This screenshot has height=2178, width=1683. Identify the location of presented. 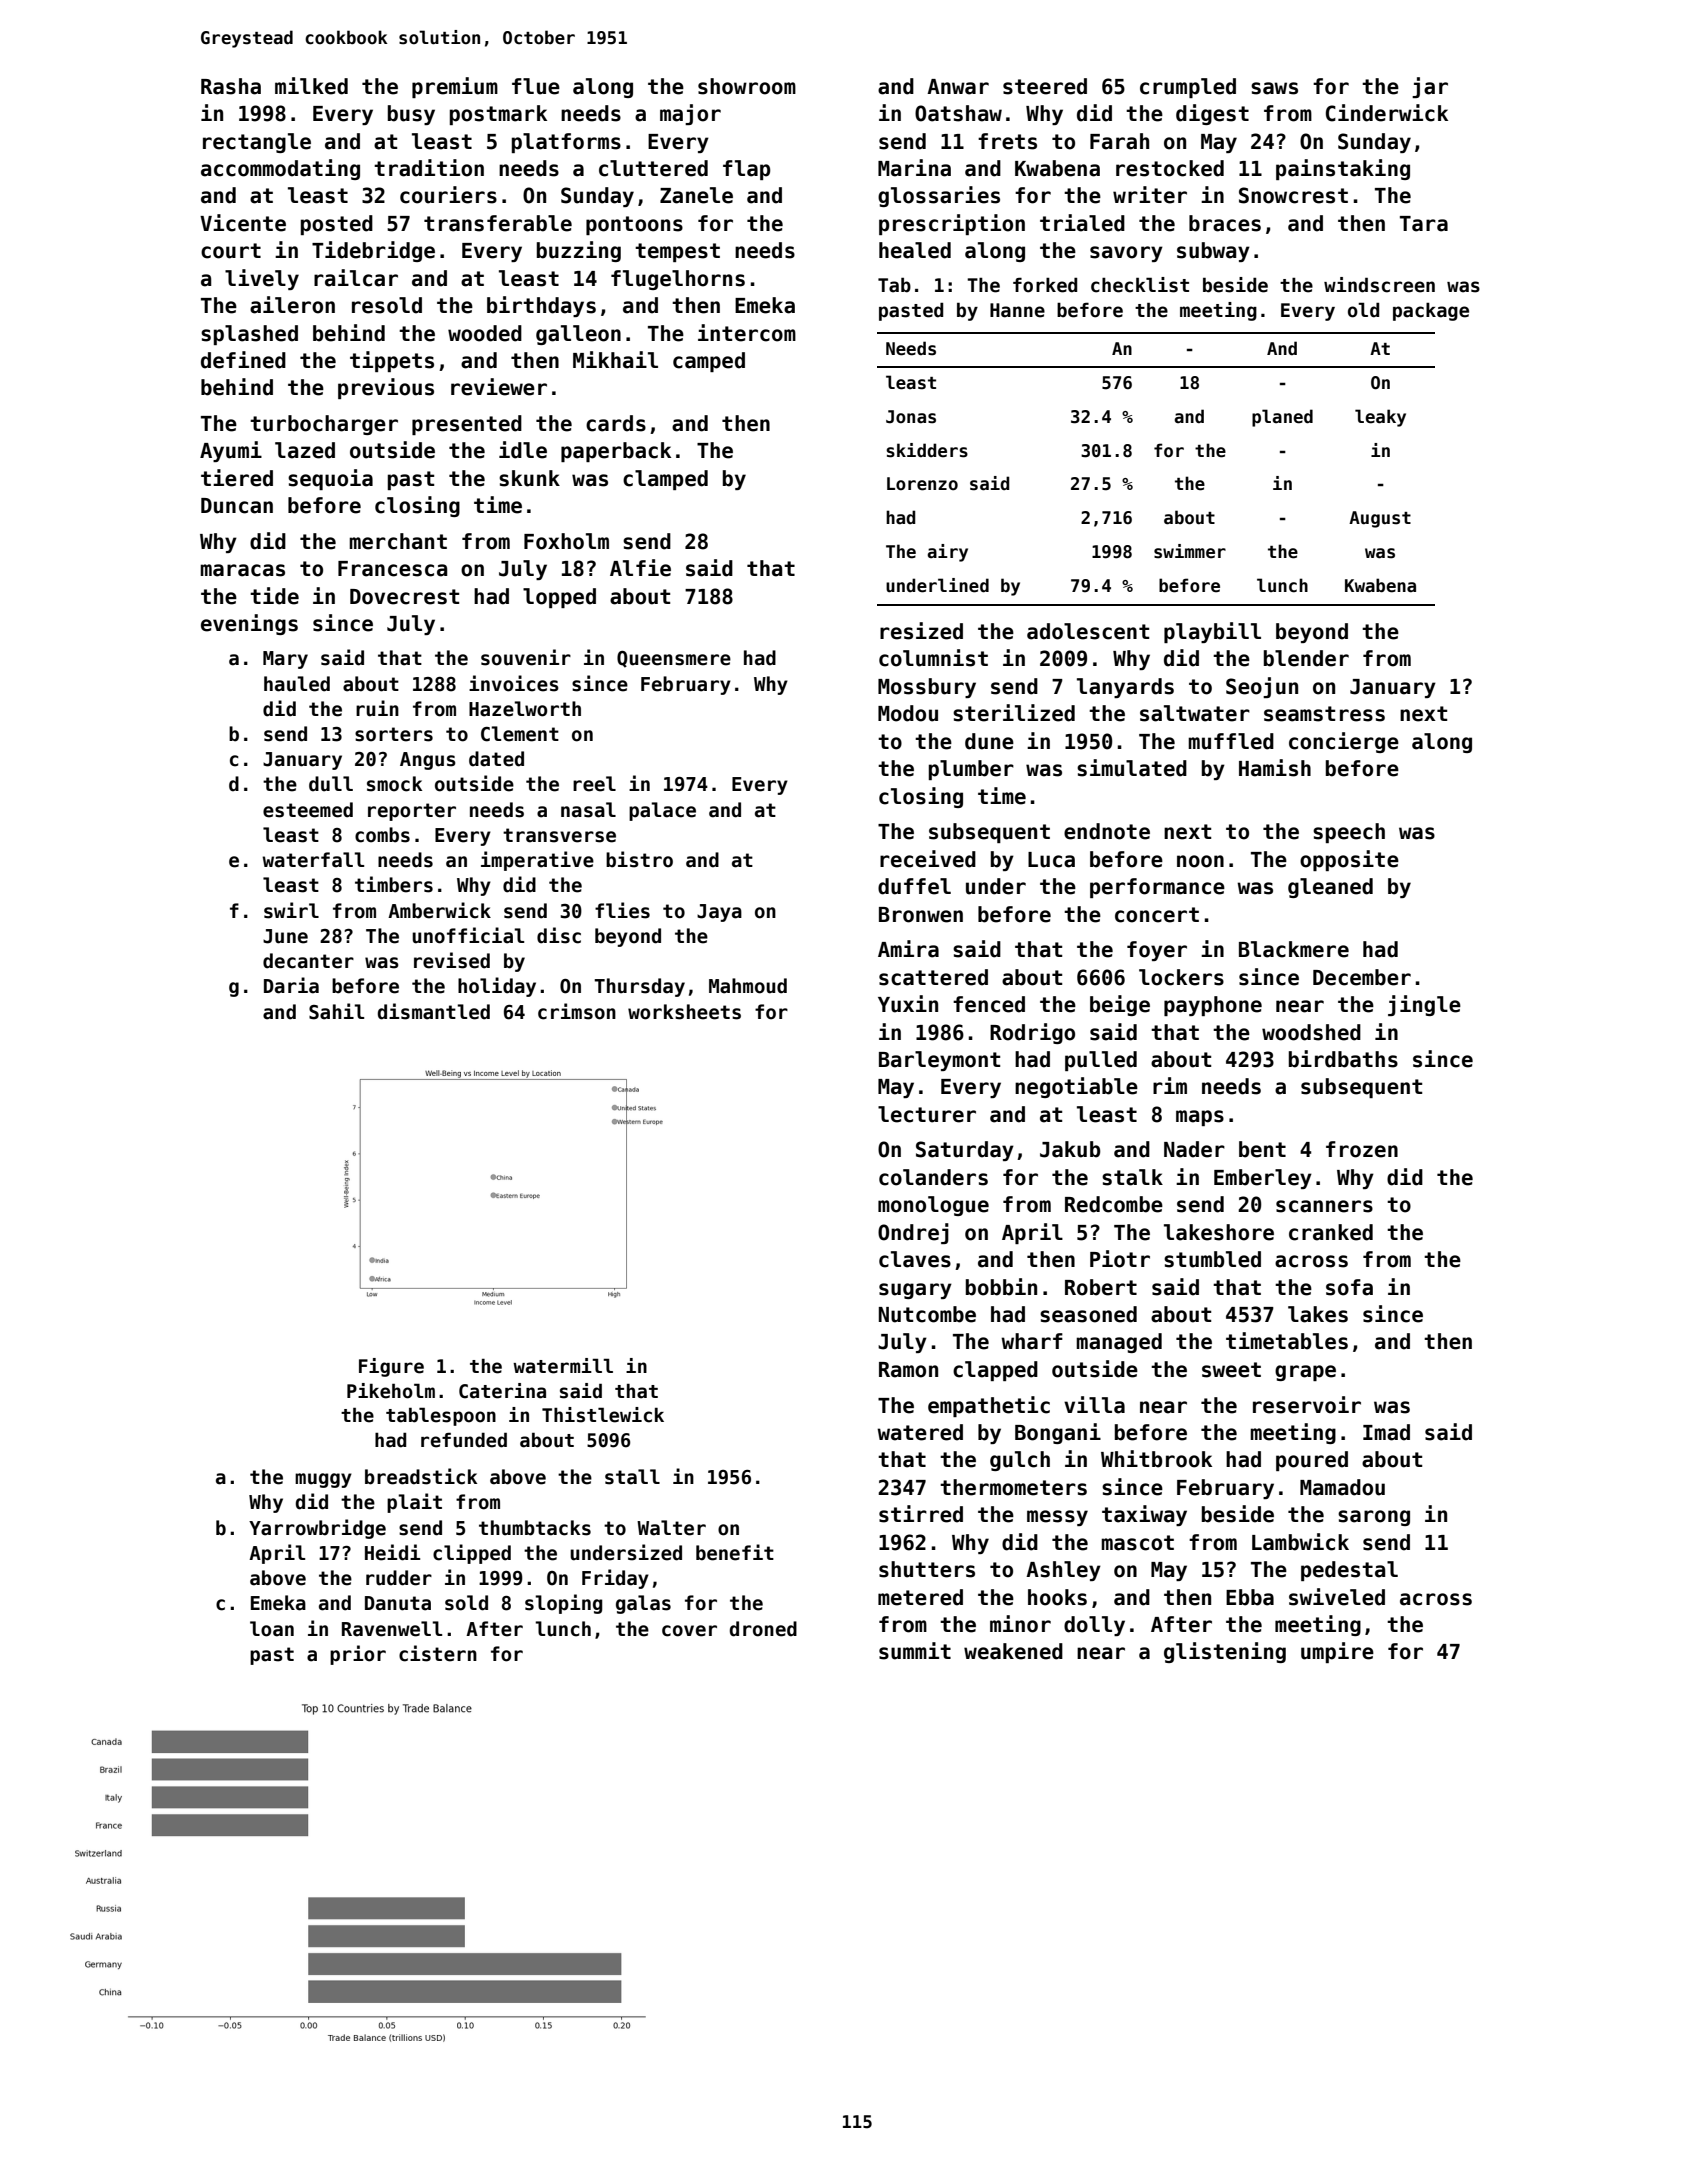
(467, 425).
